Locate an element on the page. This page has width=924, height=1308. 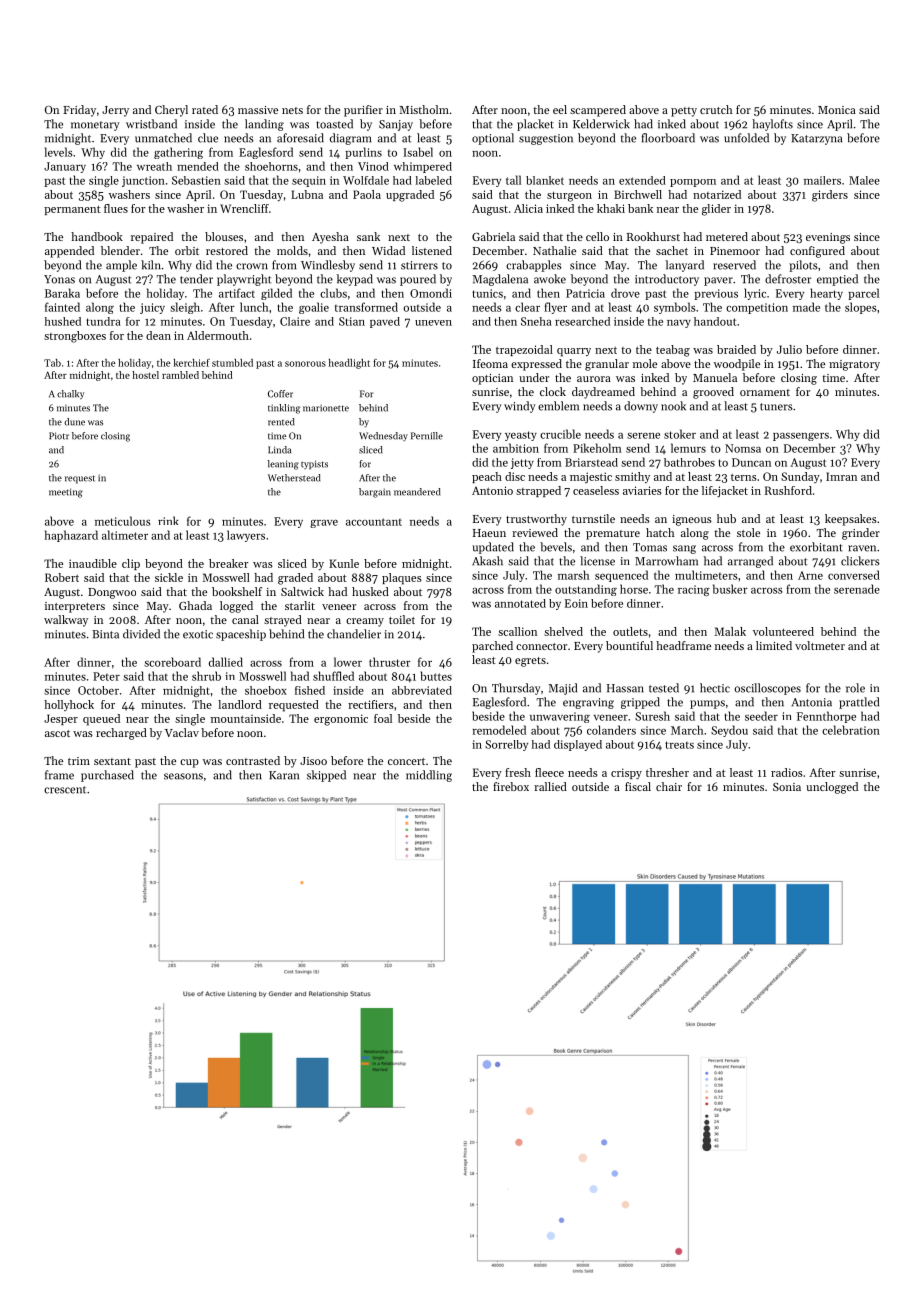
Baraka is located at coordinates (62, 293).
